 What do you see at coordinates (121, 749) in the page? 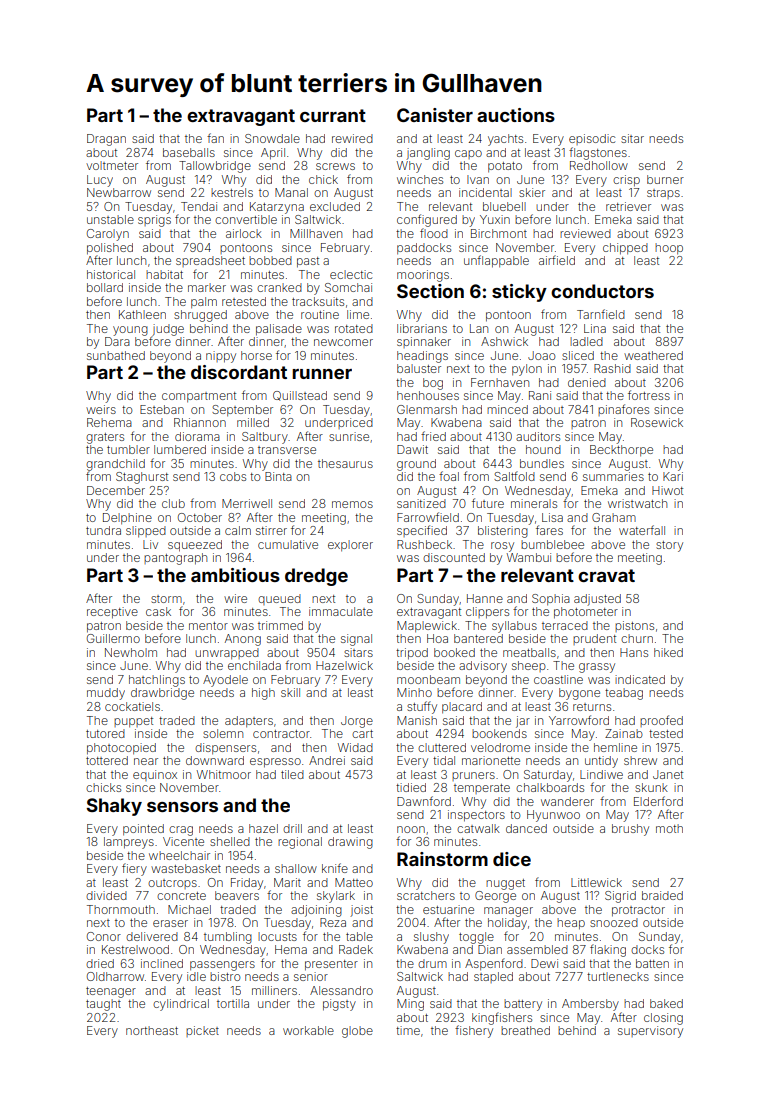
I see `photocopied` at bounding box center [121, 749].
